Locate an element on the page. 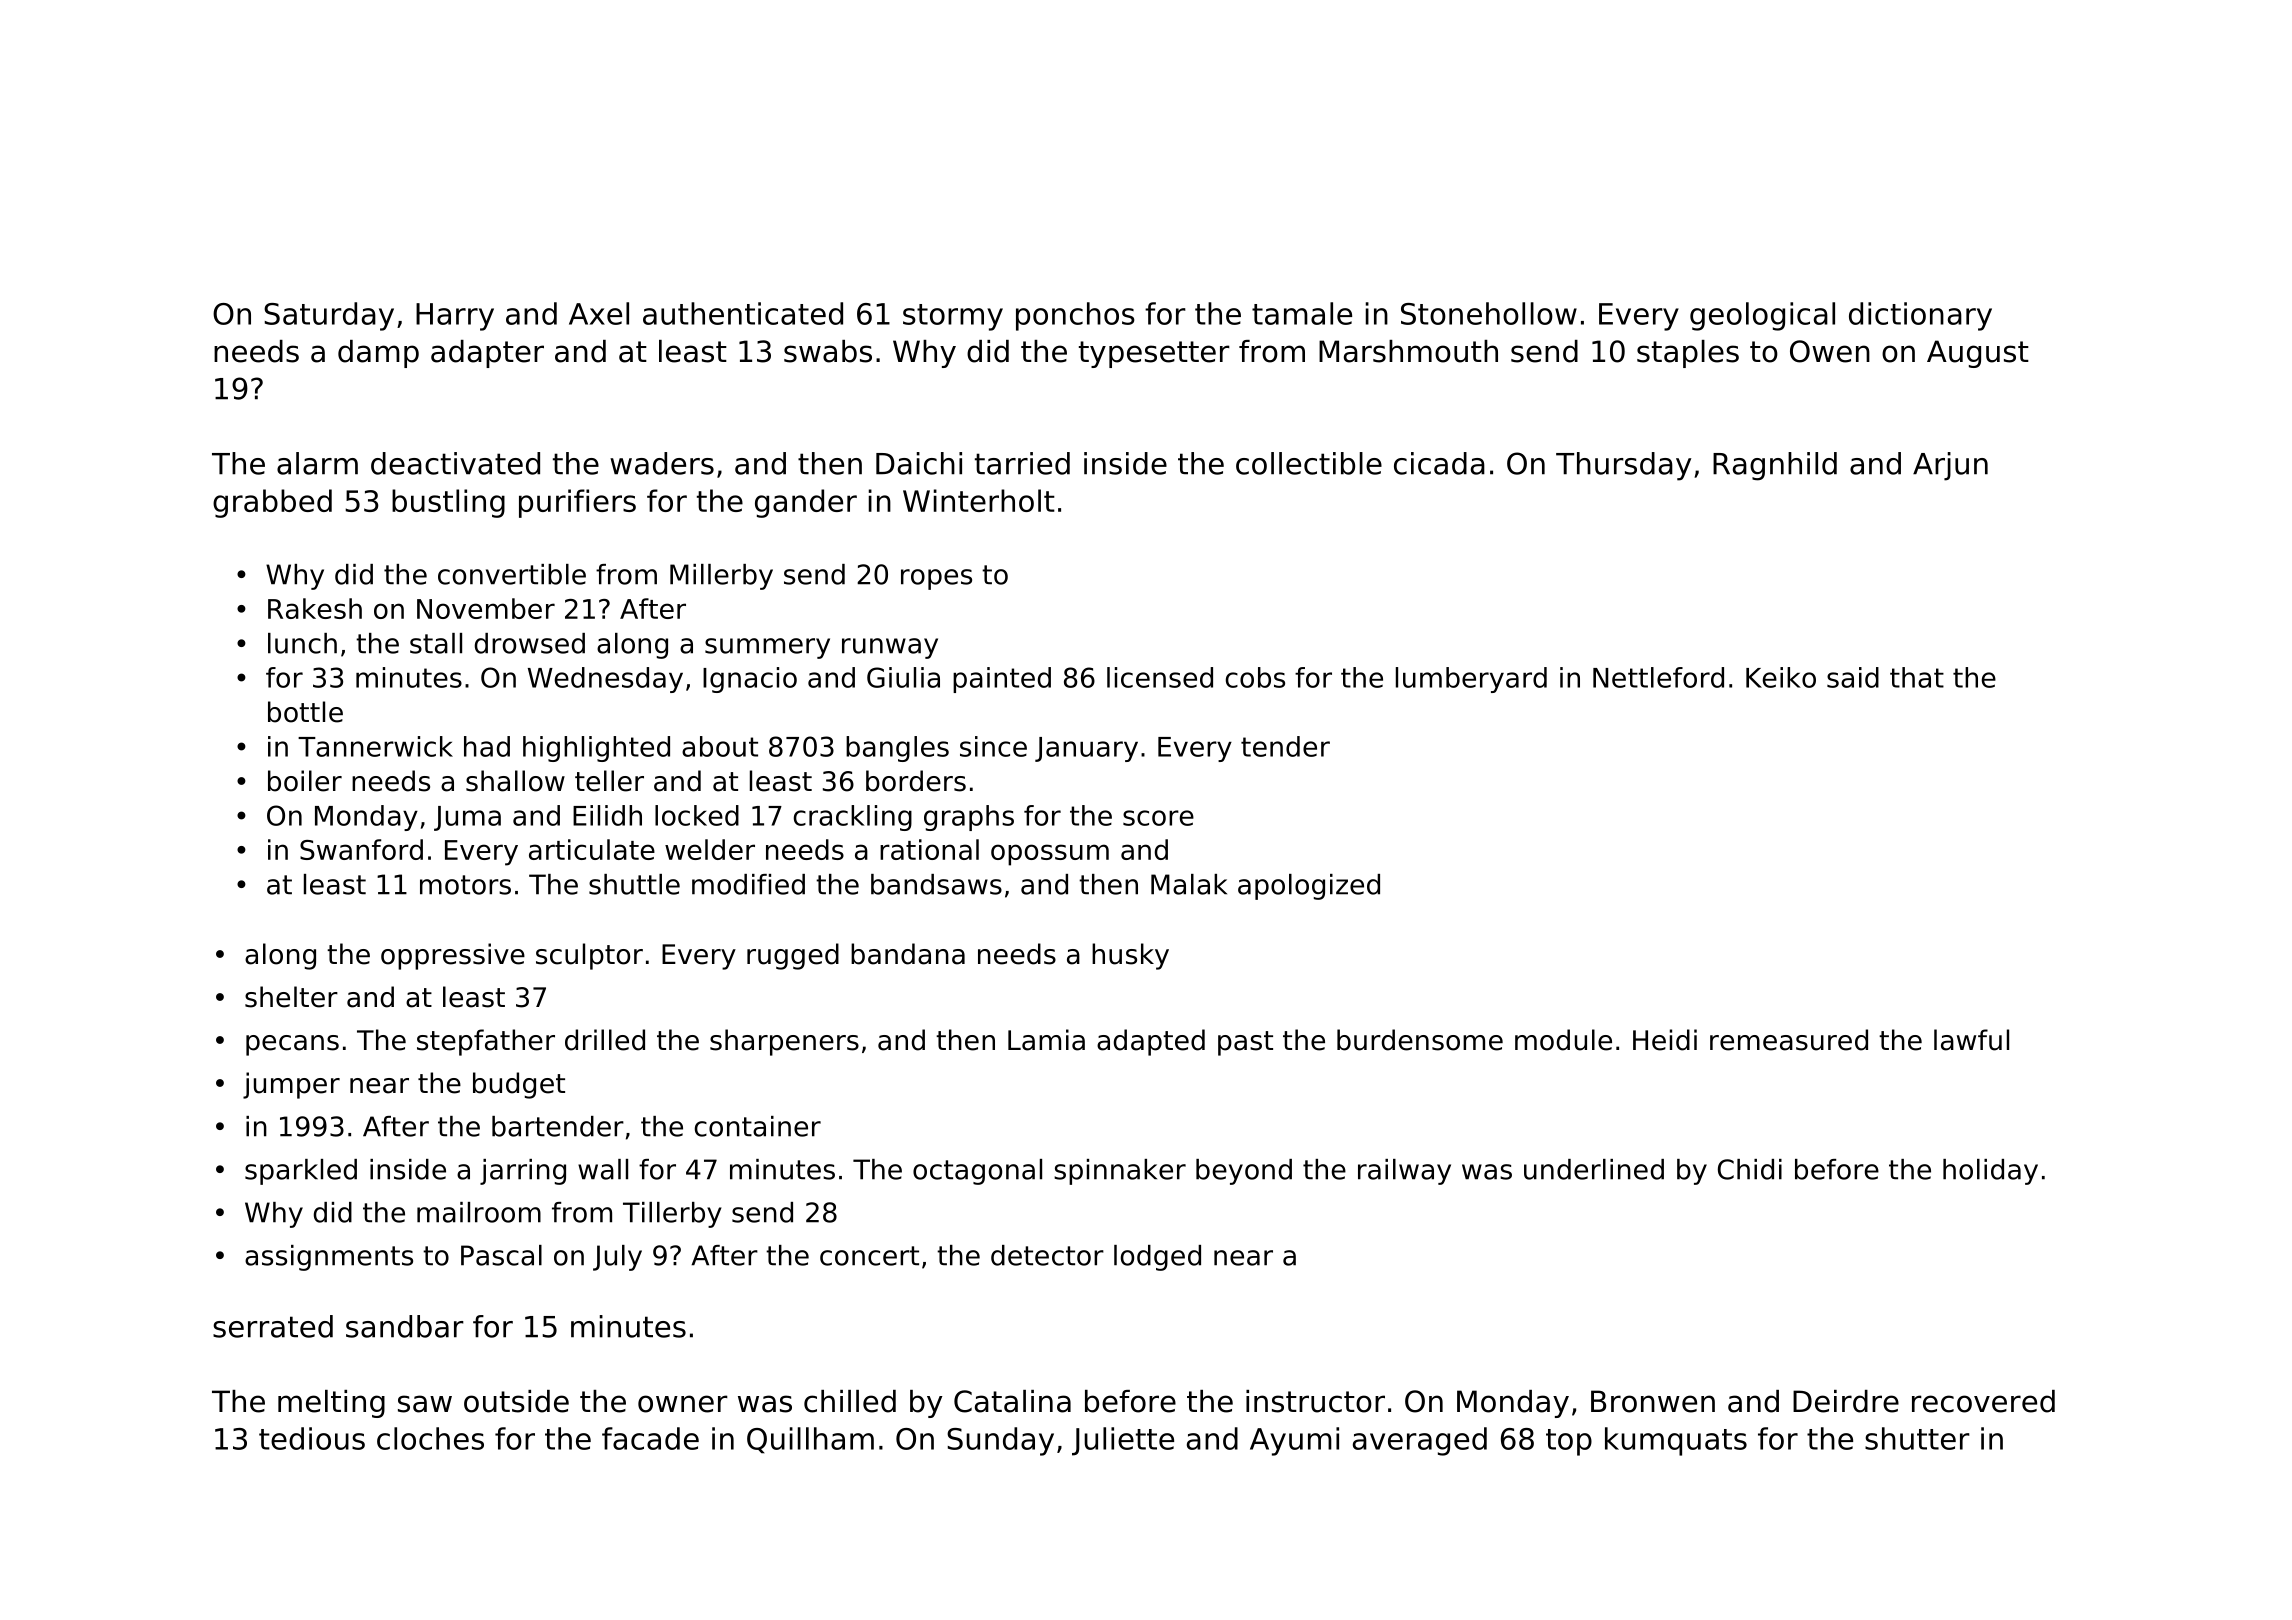  Bronwen is located at coordinates (1653, 1401).
